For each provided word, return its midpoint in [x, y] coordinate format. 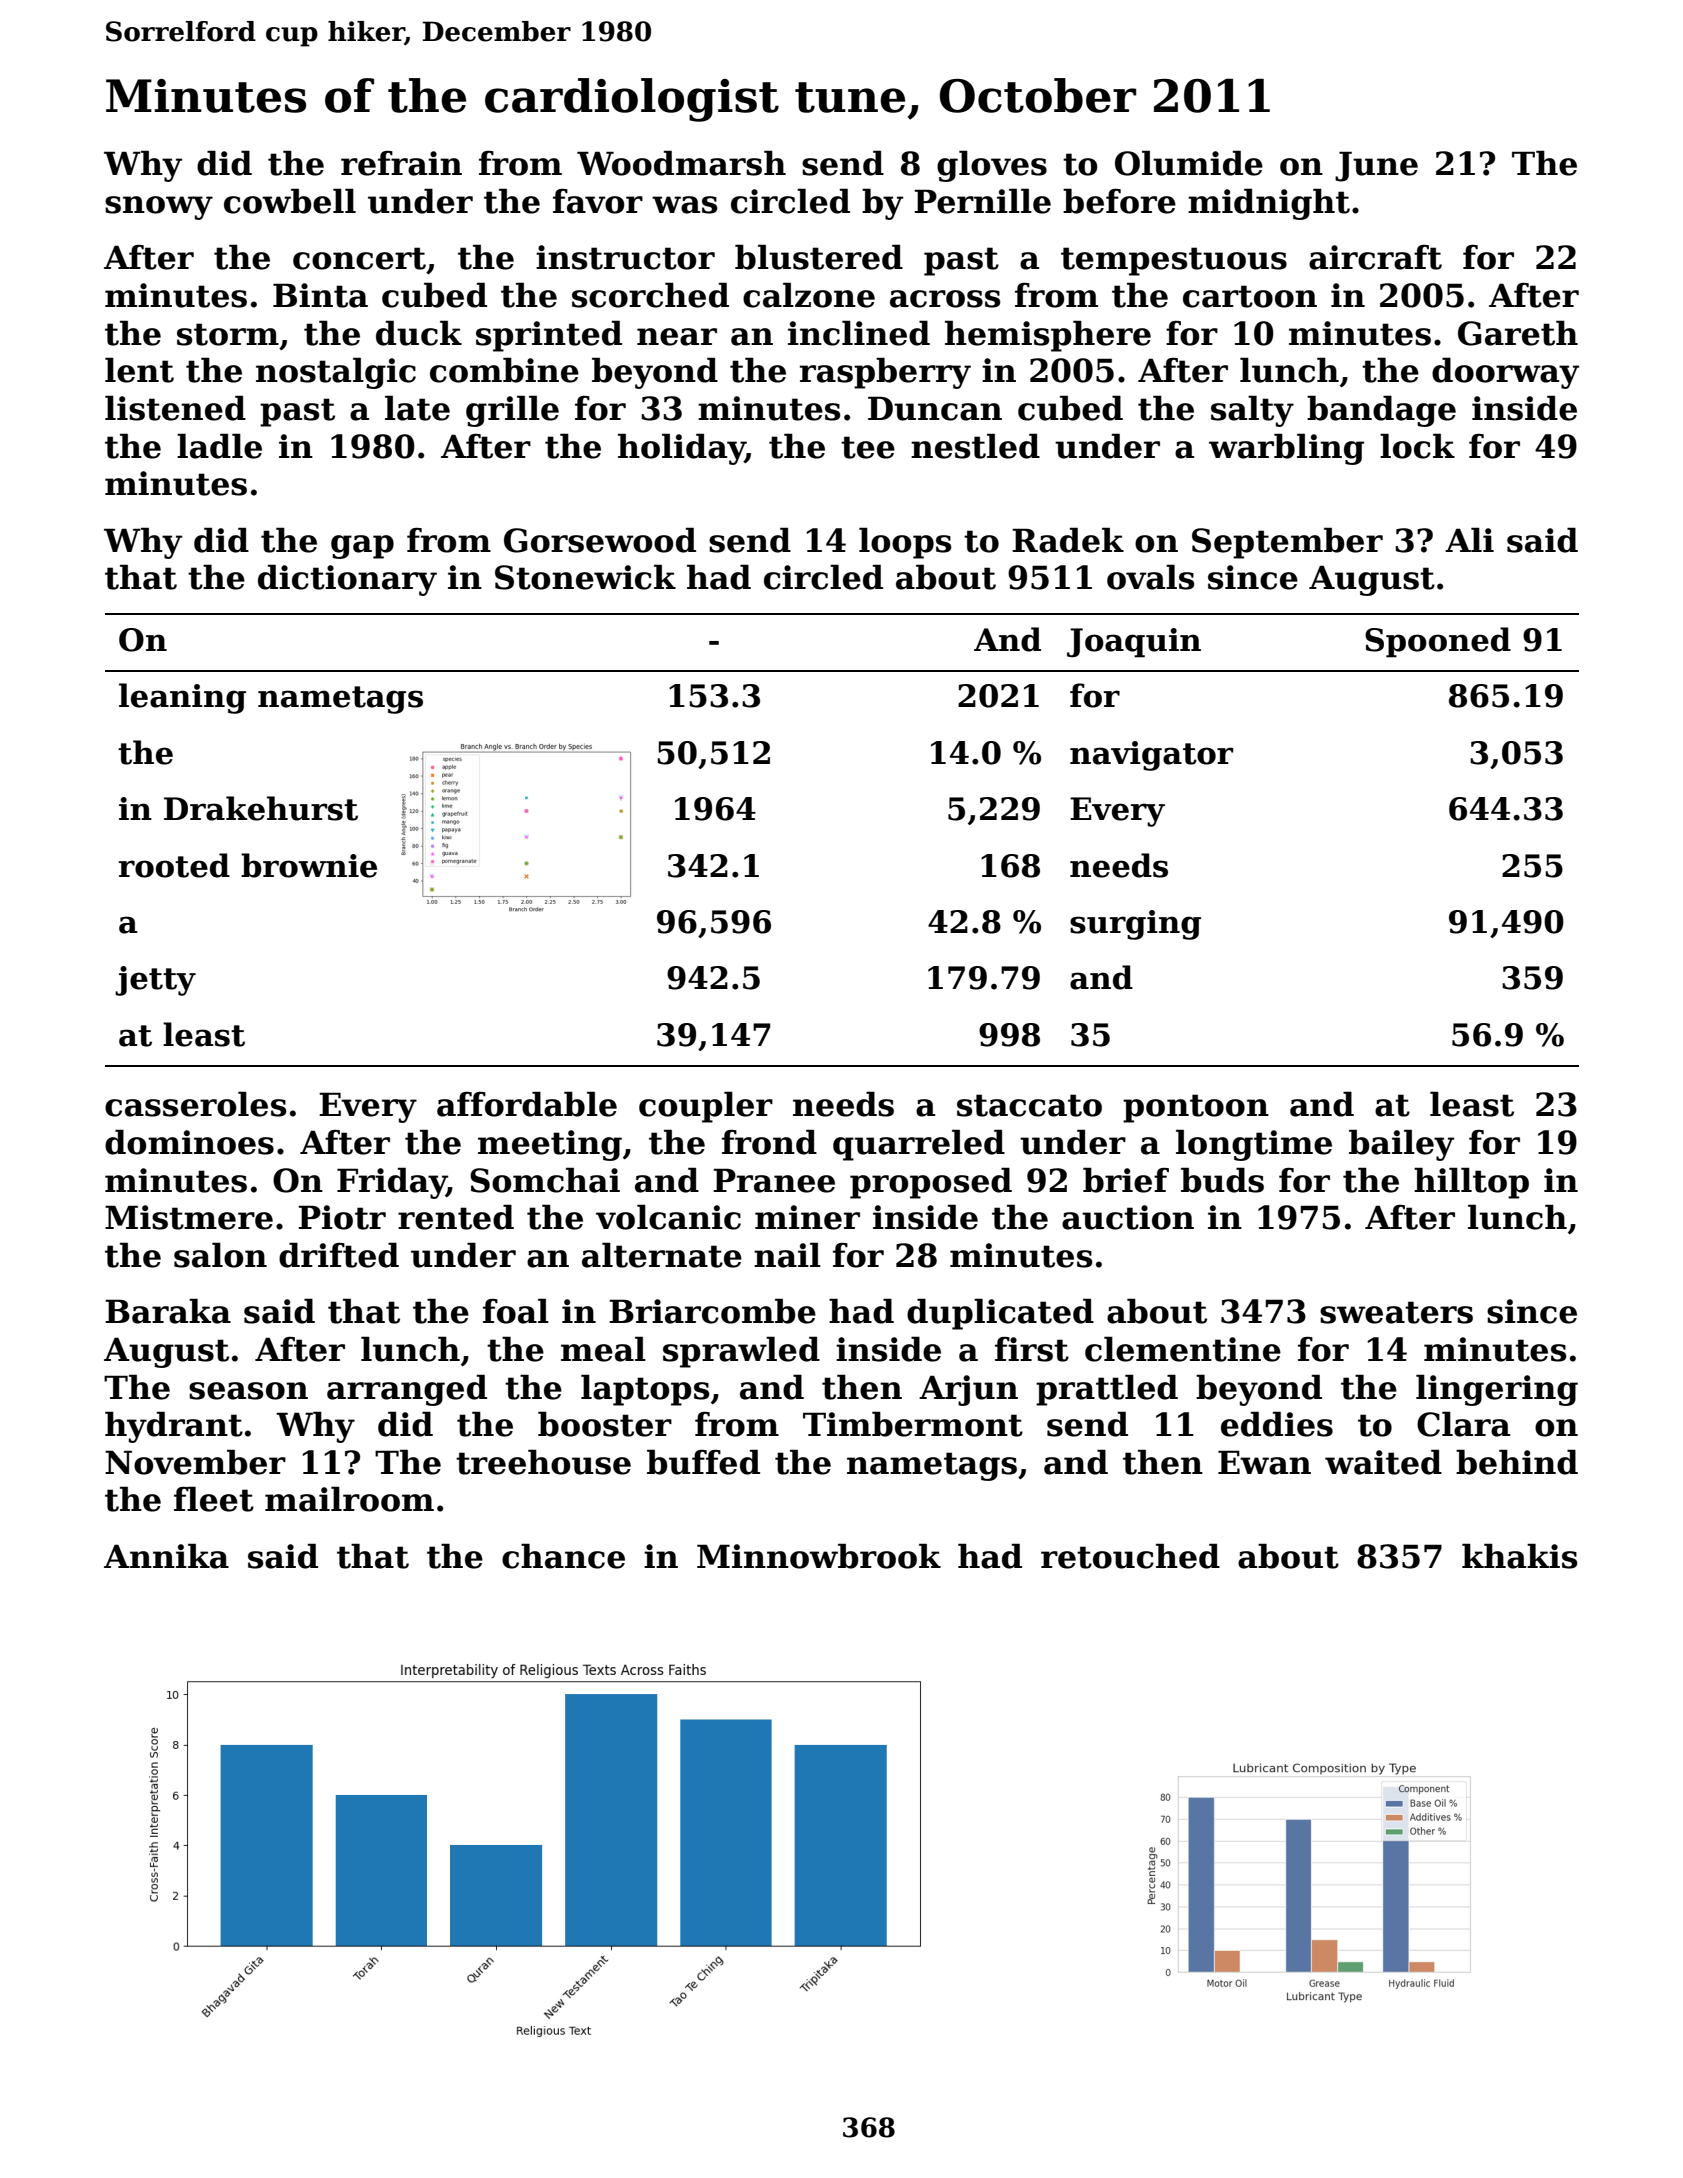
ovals [1150, 577]
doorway [1505, 373]
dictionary [347, 580]
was [684, 205]
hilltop [1471, 1183]
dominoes [189, 1142]
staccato [1029, 1105]
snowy [159, 208]
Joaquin [1134, 643]
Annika [166, 1556]
